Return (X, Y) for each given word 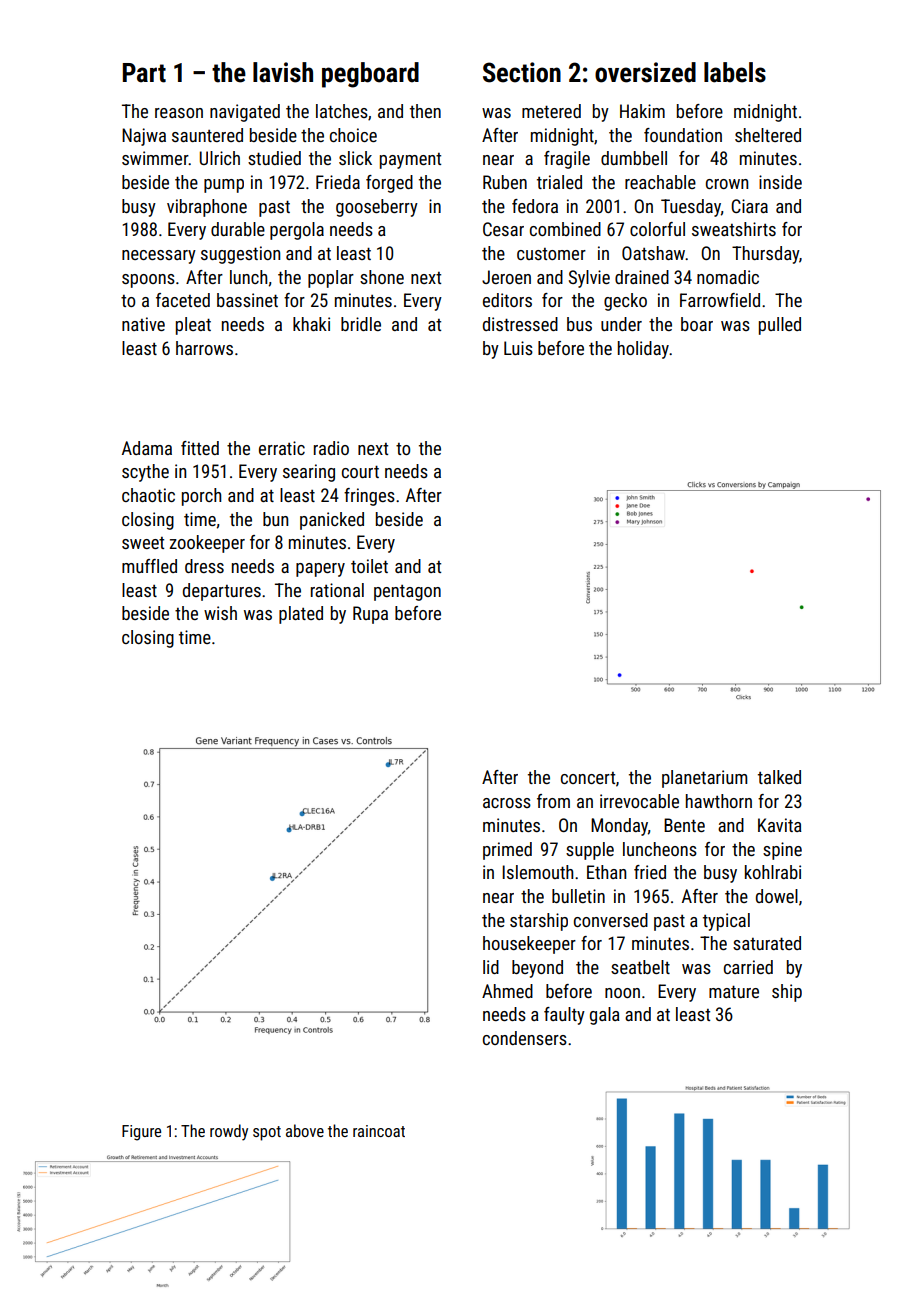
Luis (518, 348)
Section (522, 72)
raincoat (379, 1131)
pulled (780, 326)
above (305, 1130)
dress (204, 566)
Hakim (642, 111)
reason (179, 113)
